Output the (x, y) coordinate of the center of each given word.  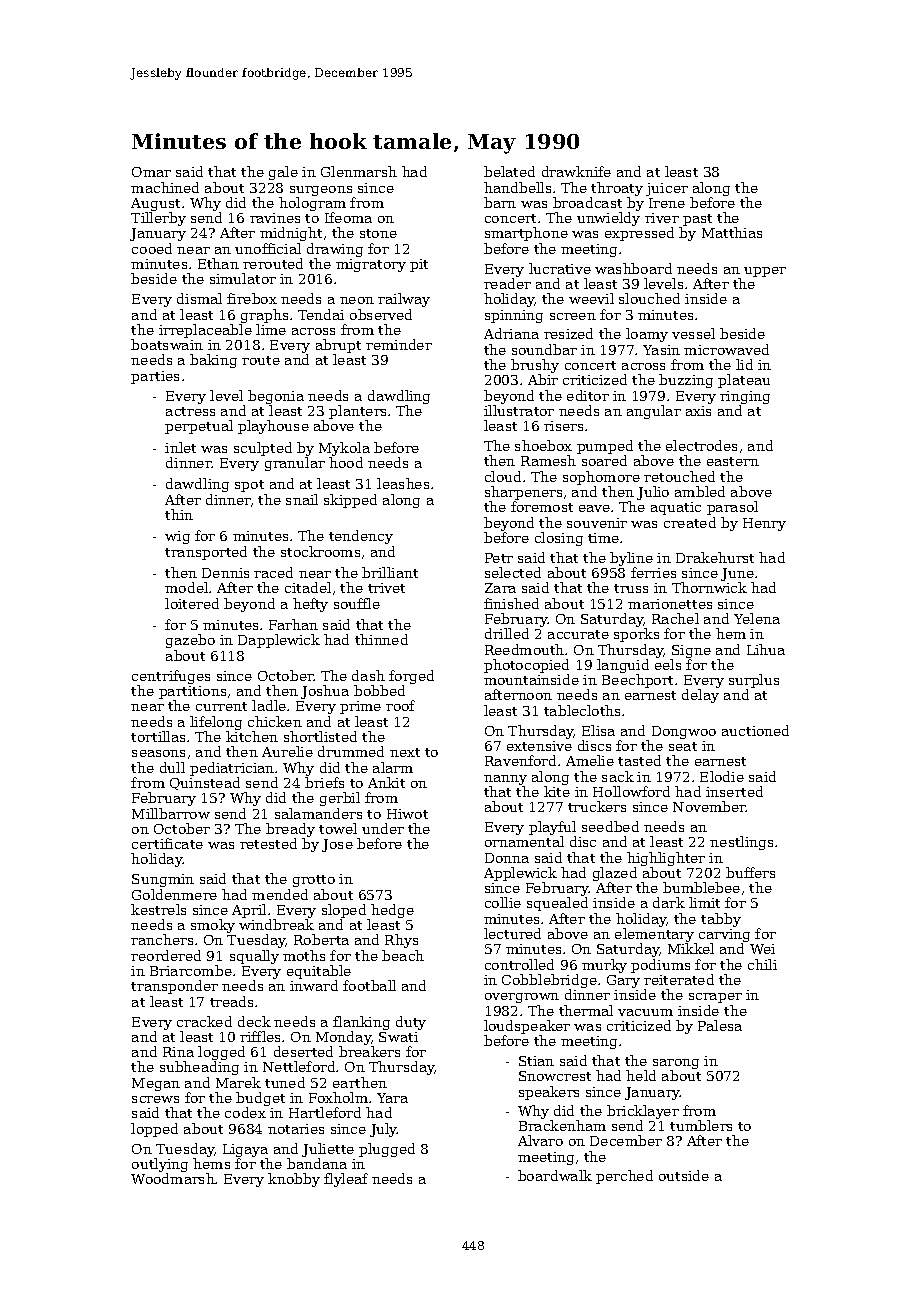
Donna (507, 858)
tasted (639, 760)
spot (249, 486)
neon (357, 300)
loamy (647, 335)
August (155, 204)
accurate (578, 634)
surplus (754, 681)
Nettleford (299, 1066)
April (249, 911)
